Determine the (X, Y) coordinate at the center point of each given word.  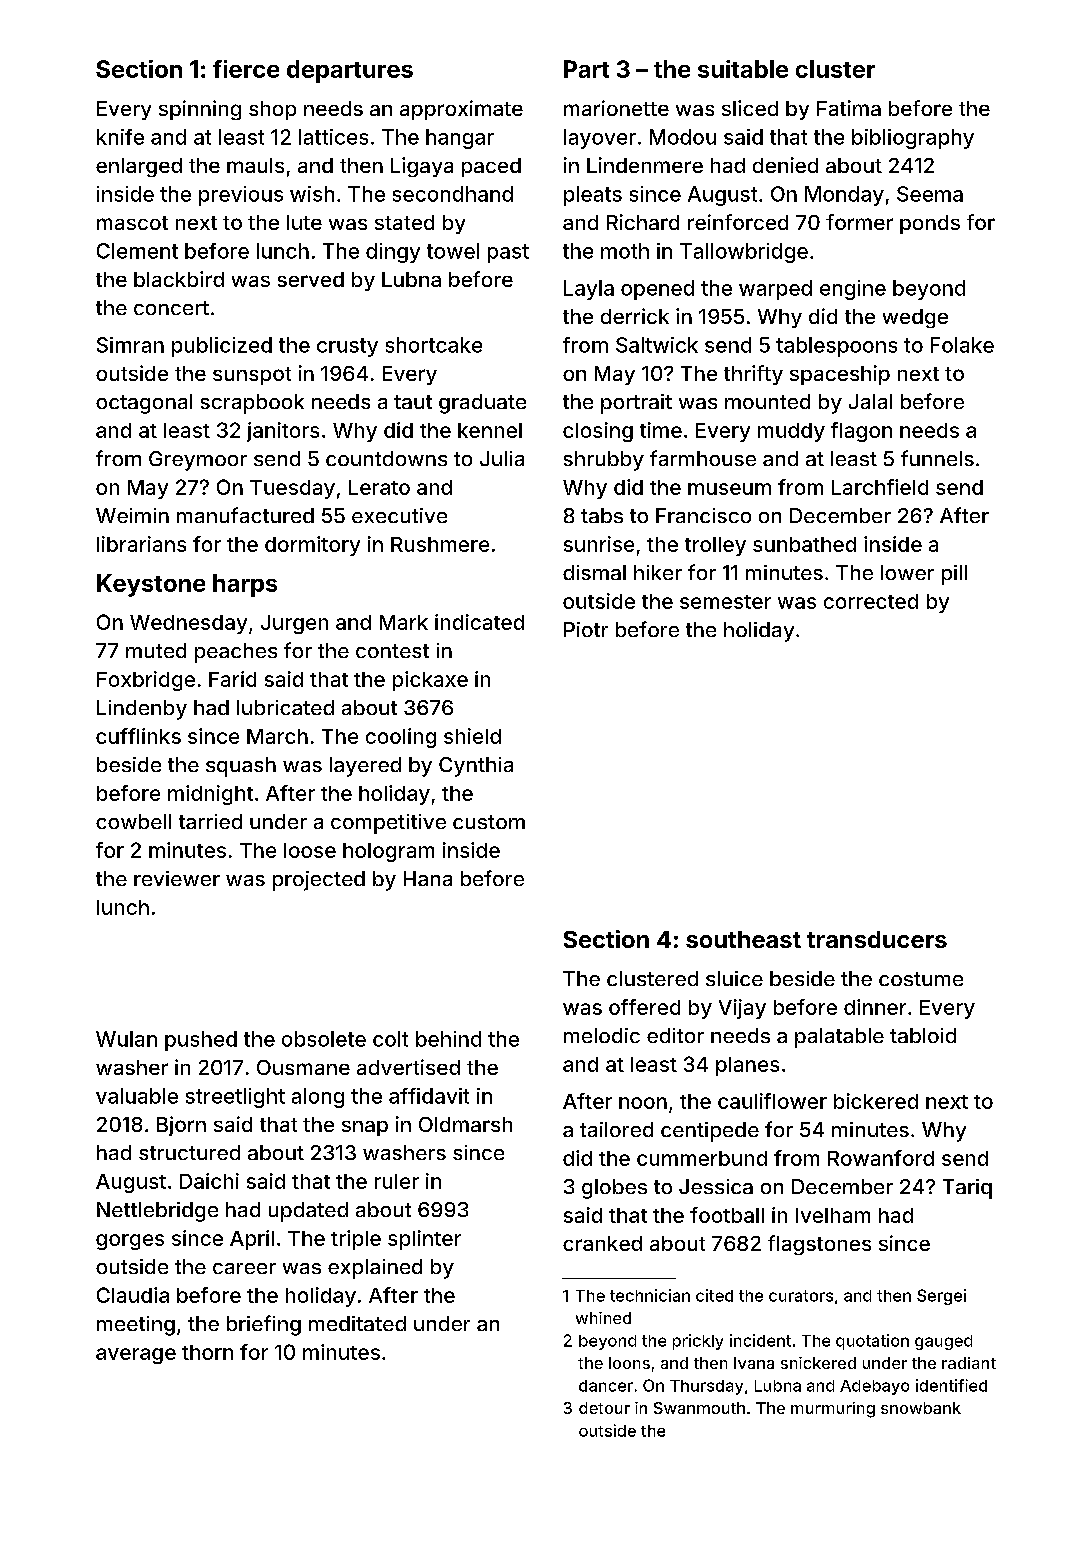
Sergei (941, 1297)
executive (399, 515)
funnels (937, 458)
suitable (743, 69)
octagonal (144, 404)
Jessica (716, 1186)
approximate (461, 110)
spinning (200, 110)
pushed (201, 1041)
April (252, 1240)
